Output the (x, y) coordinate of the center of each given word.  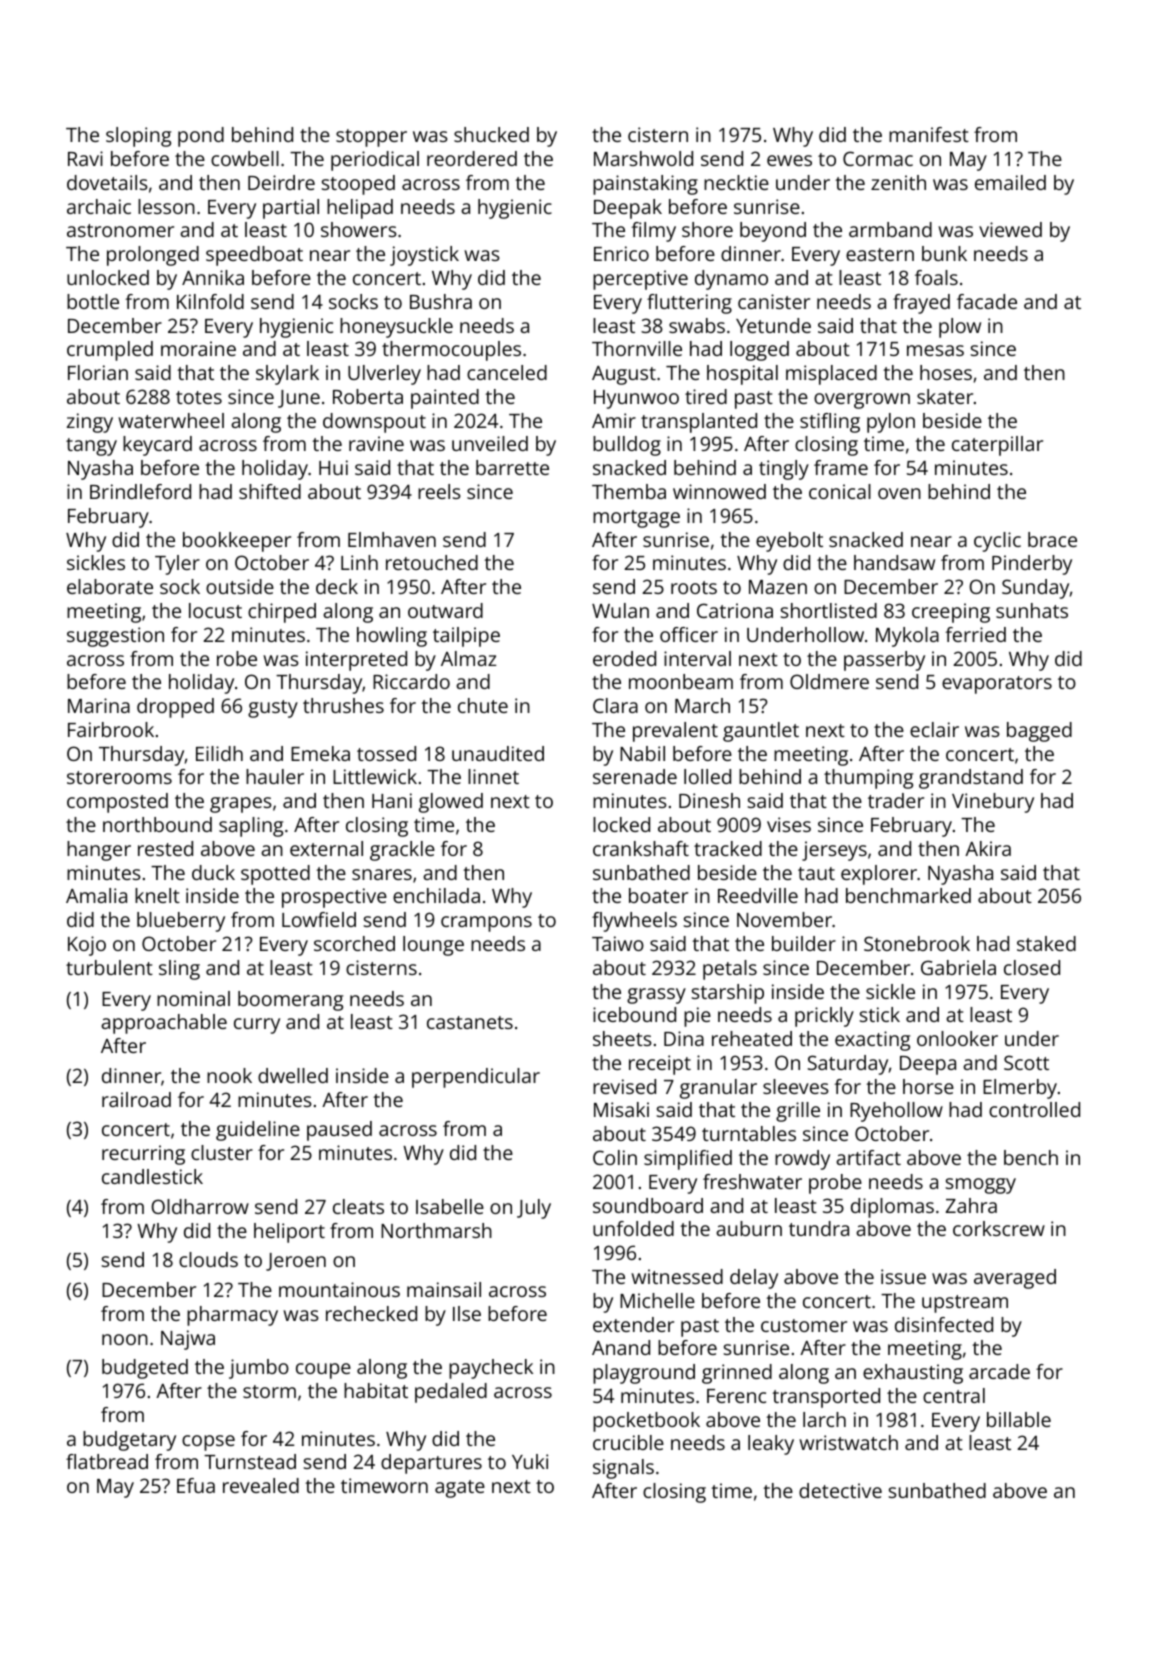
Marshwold (643, 158)
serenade (635, 776)
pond (201, 137)
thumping (868, 779)
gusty (273, 709)
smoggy (981, 1186)
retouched (432, 562)
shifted (270, 491)
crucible (628, 1442)
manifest (929, 134)
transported (826, 1398)
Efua (196, 1485)
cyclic (997, 542)
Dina (684, 1038)
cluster (222, 1152)
